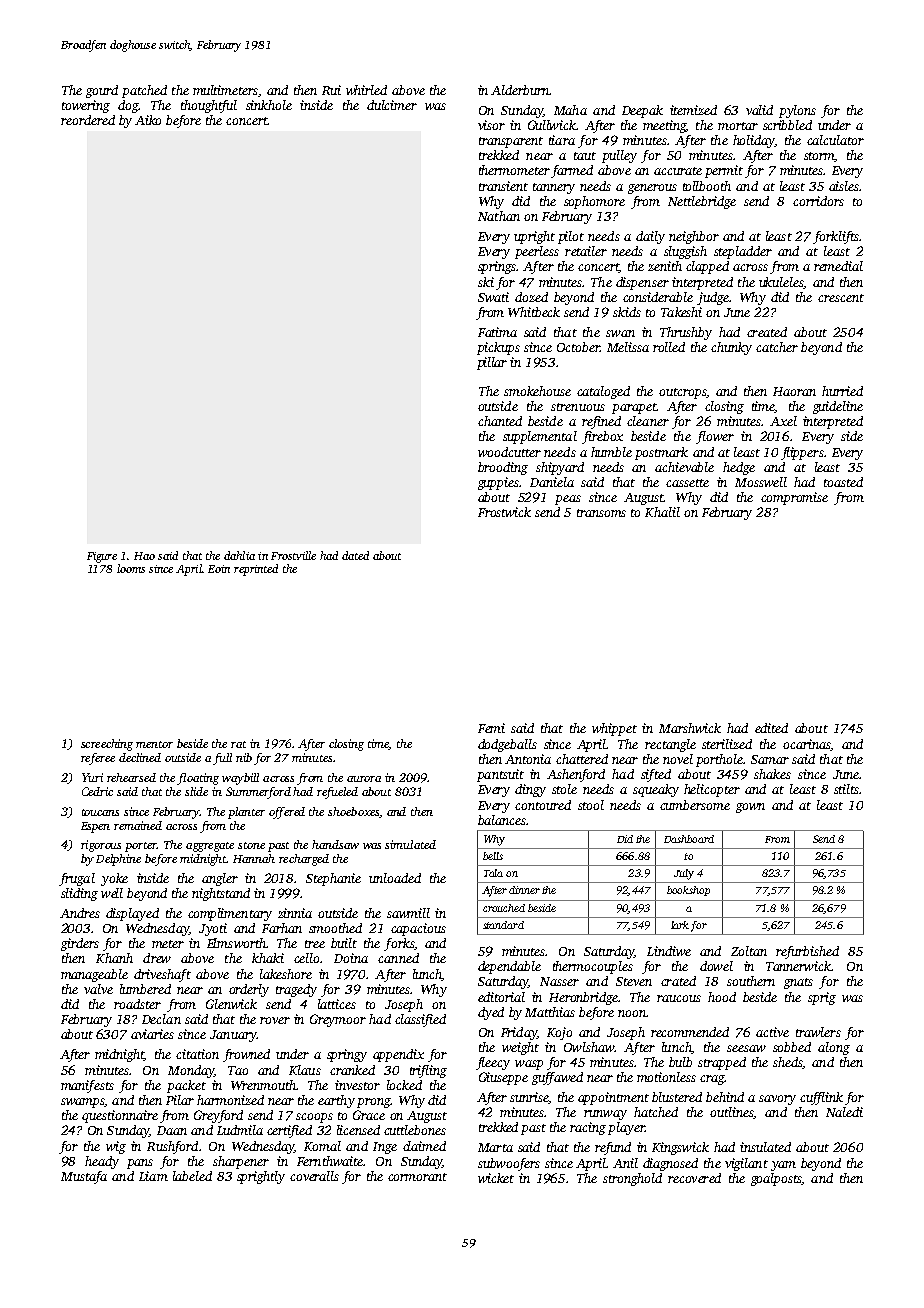 The height and width of the page is (1308, 924). What do you see at coordinates (504, 512) in the page?
I see `Frostwick` at bounding box center [504, 512].
